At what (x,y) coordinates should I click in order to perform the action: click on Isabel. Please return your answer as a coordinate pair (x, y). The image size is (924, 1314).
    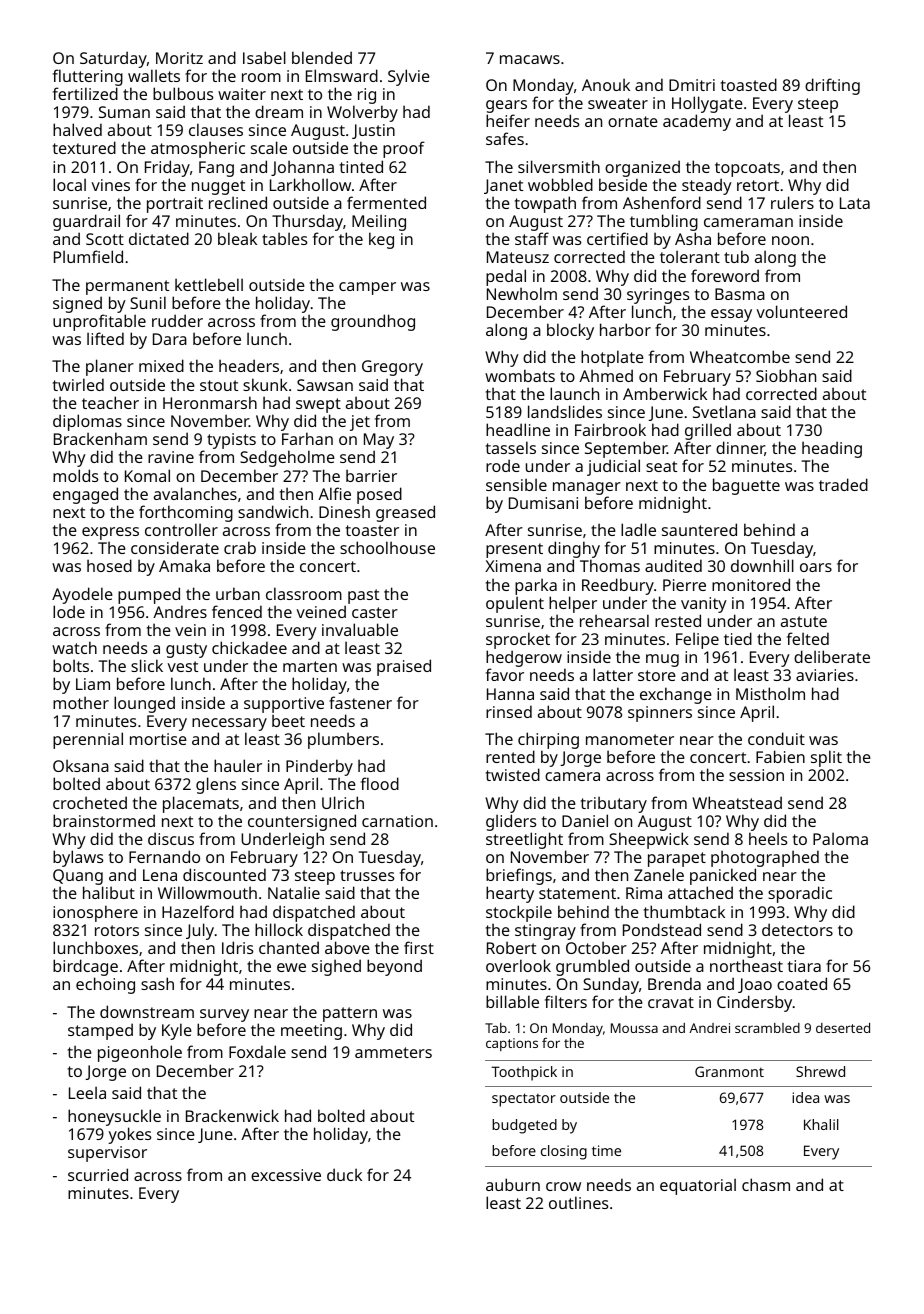
    Looking at the image, I should click on (264, 57).
